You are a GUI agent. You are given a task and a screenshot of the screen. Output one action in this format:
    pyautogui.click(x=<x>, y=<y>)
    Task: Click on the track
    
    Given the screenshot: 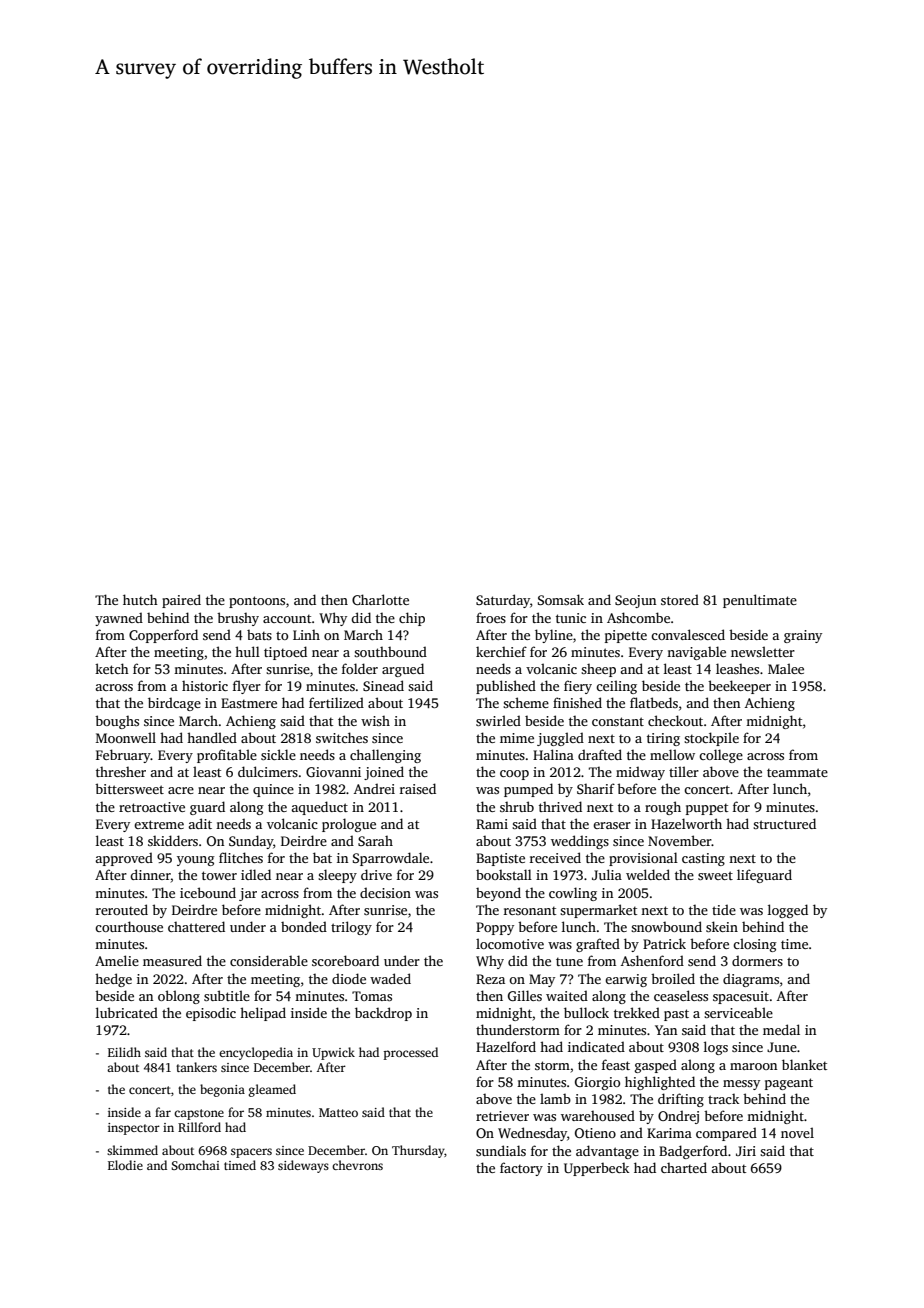 What is the action you would take?
    pyautogui.click(x=723, y=1099)
